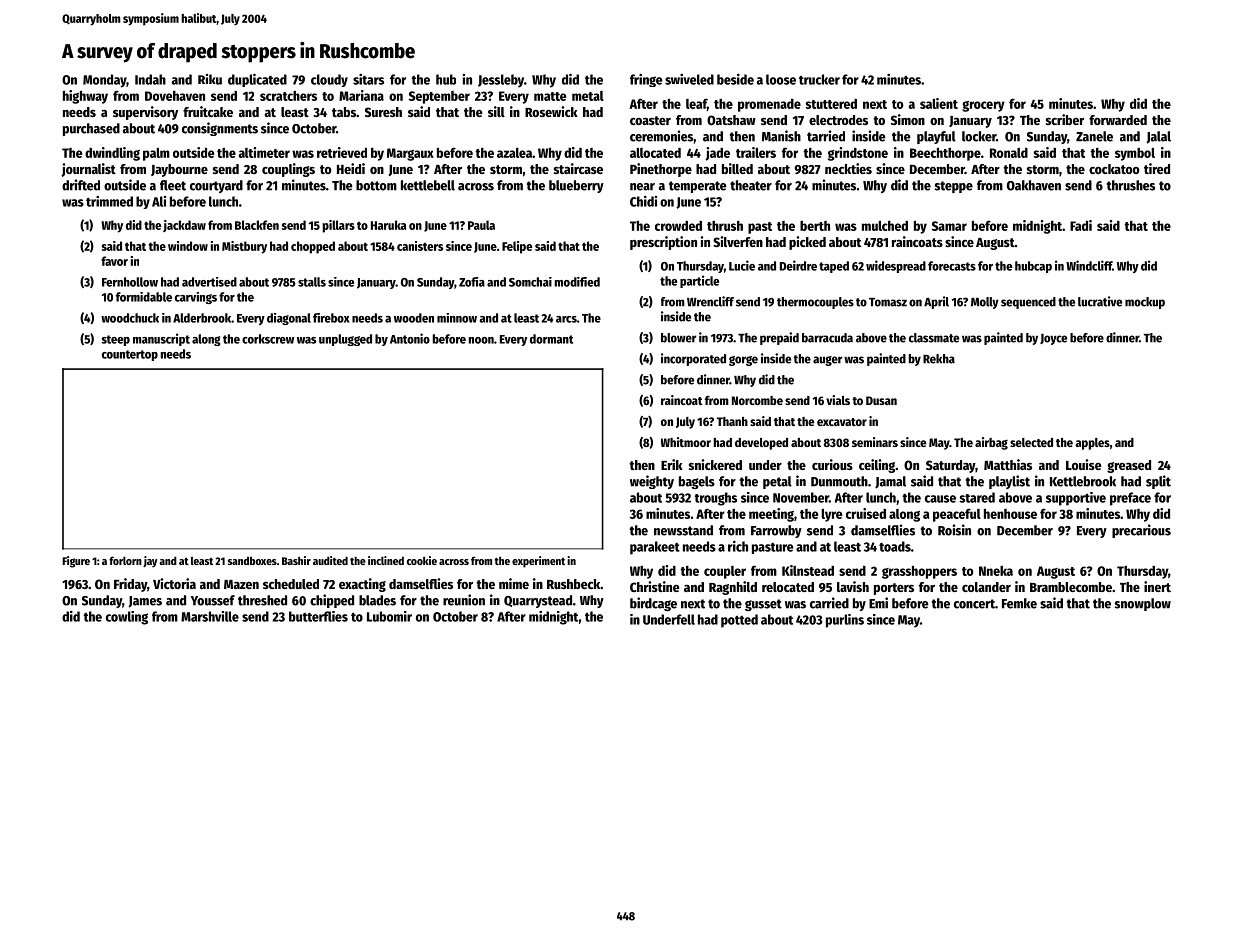  I want to click on Somchai, so click(530, 282).
